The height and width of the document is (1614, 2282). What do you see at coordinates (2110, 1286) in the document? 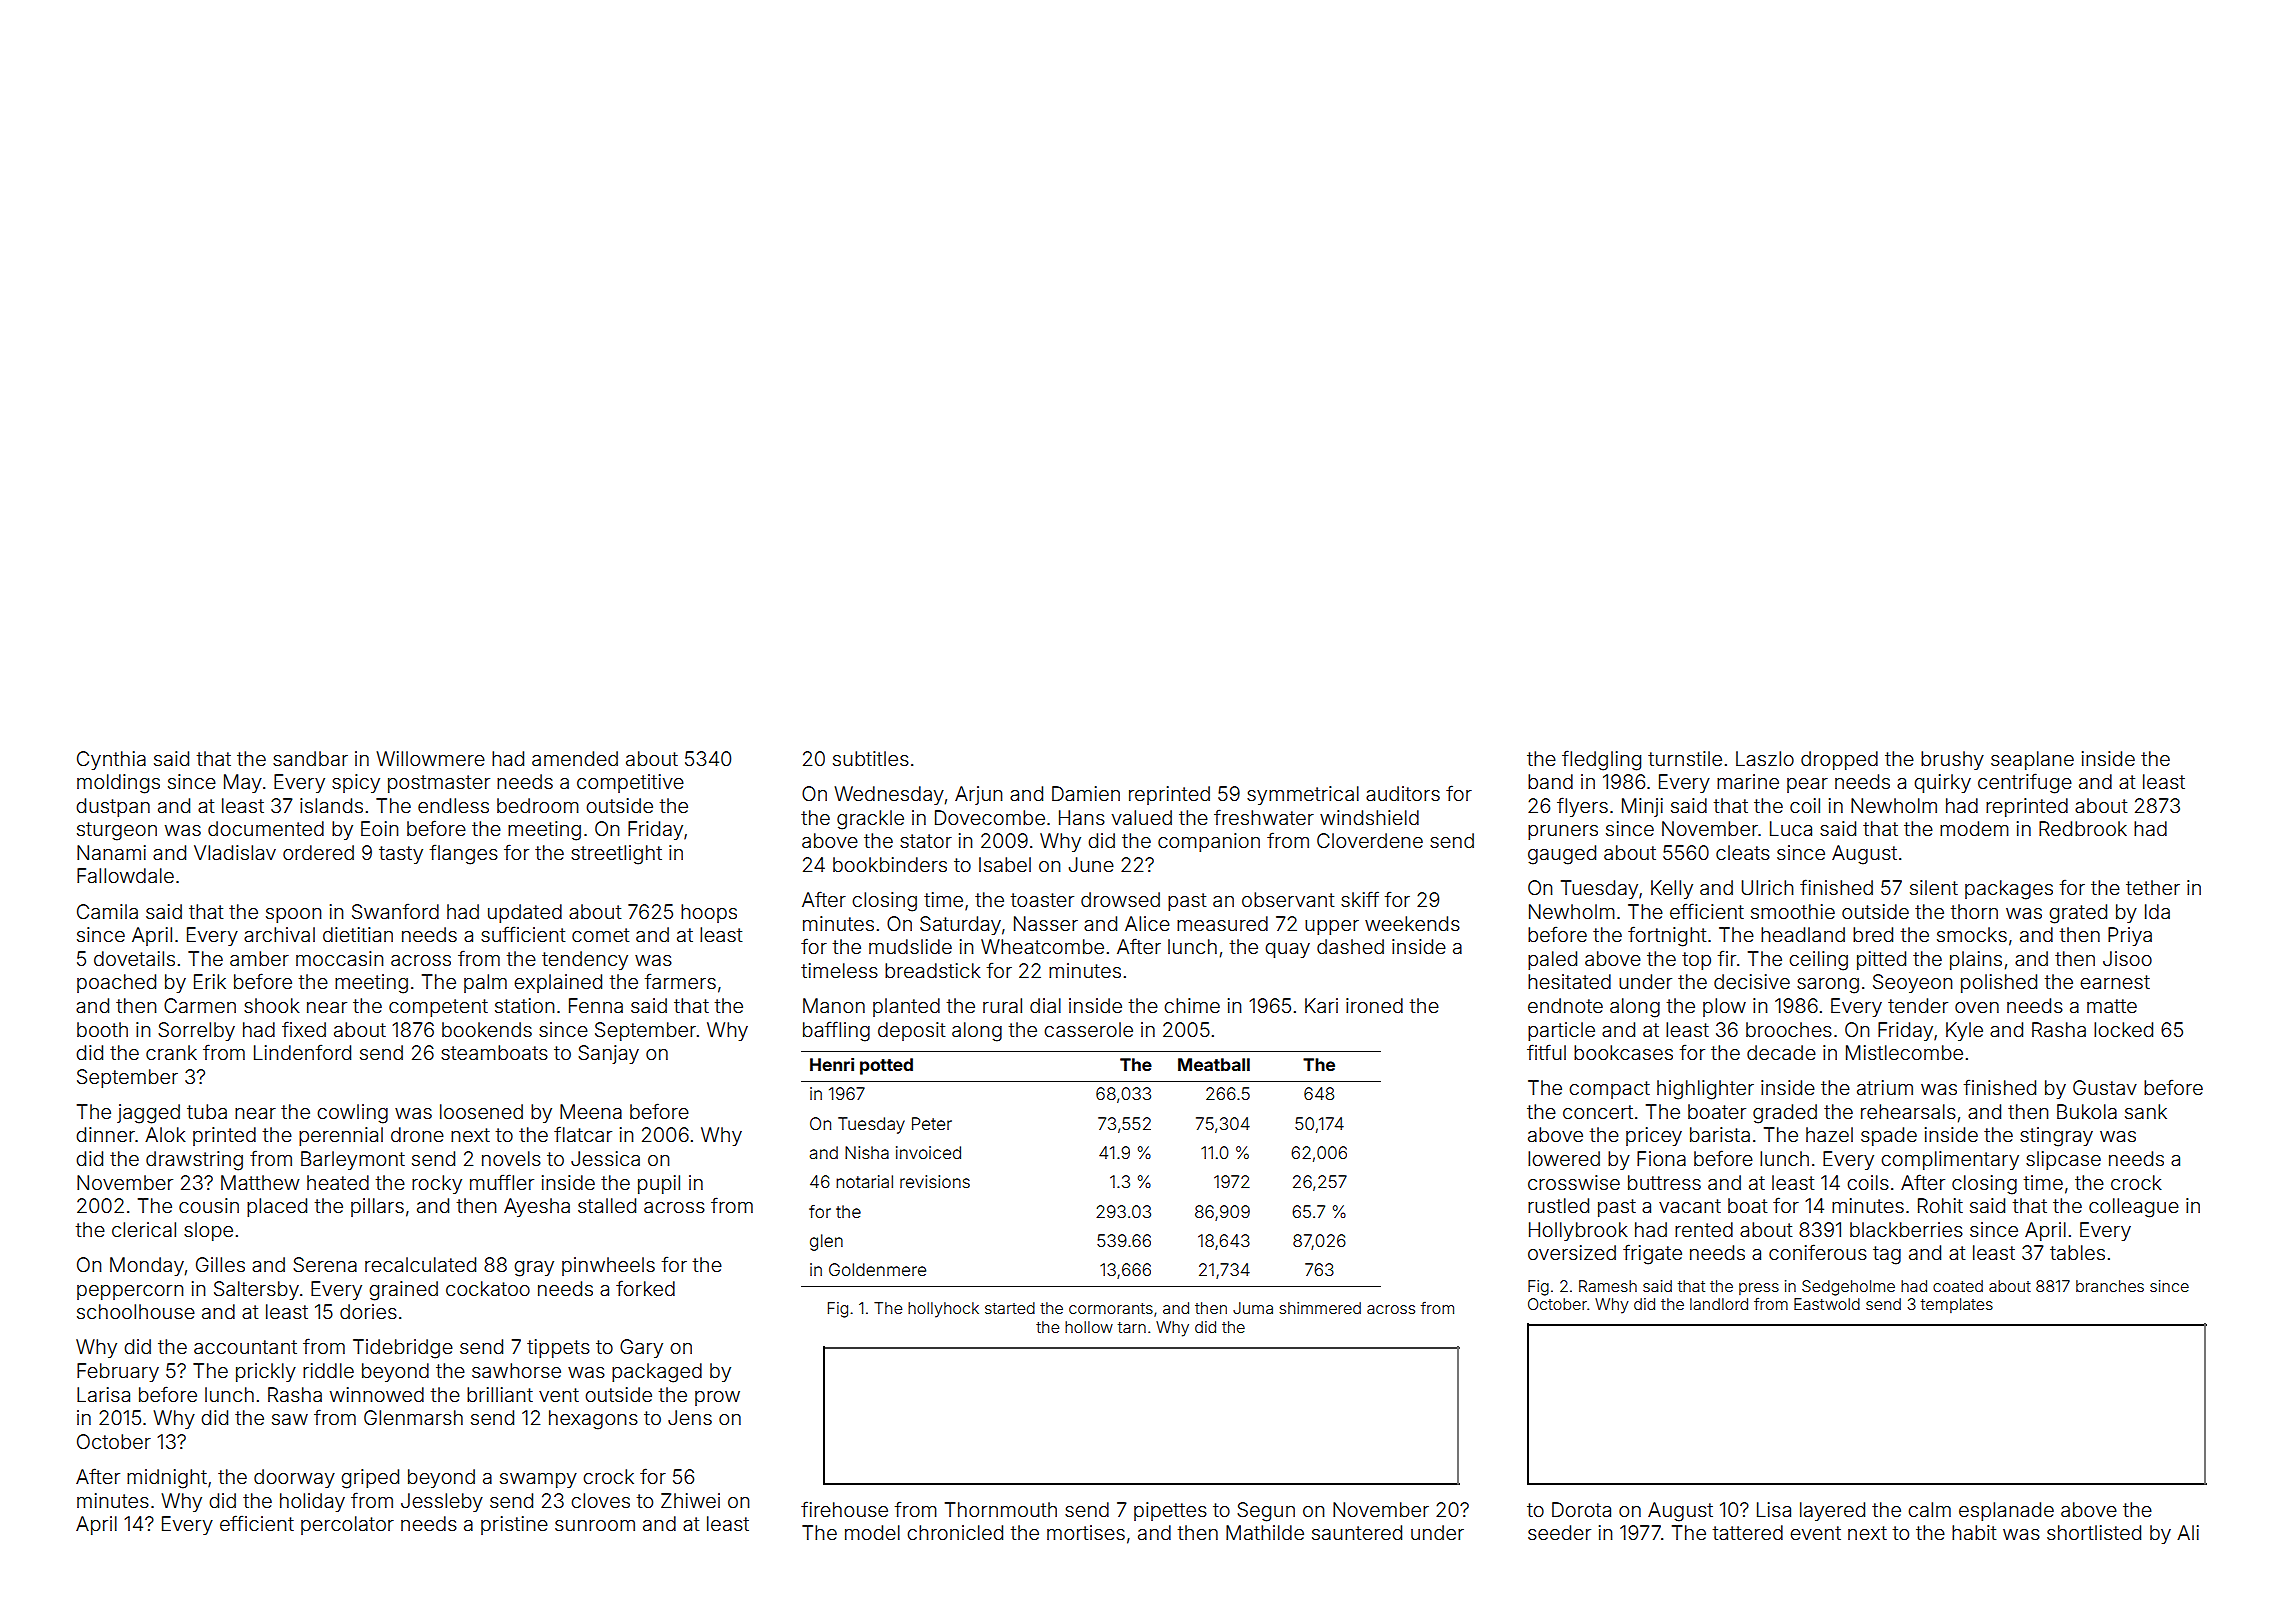
I see `branches` at bounding box center [2110, 1286].
